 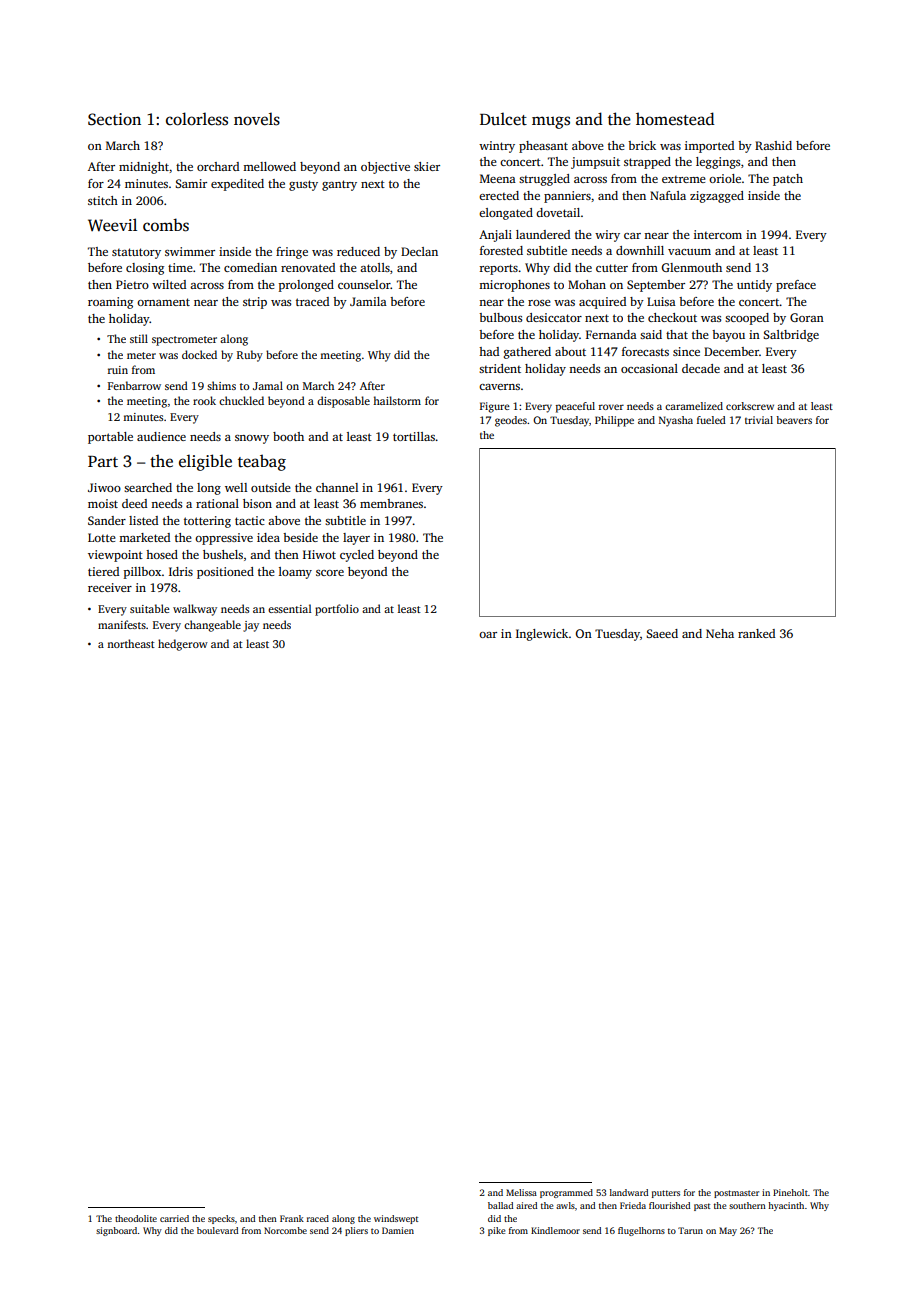 What do you see at coordinates (199, 354) in the page?
I see `docked` at bounding box center [199, 354].
